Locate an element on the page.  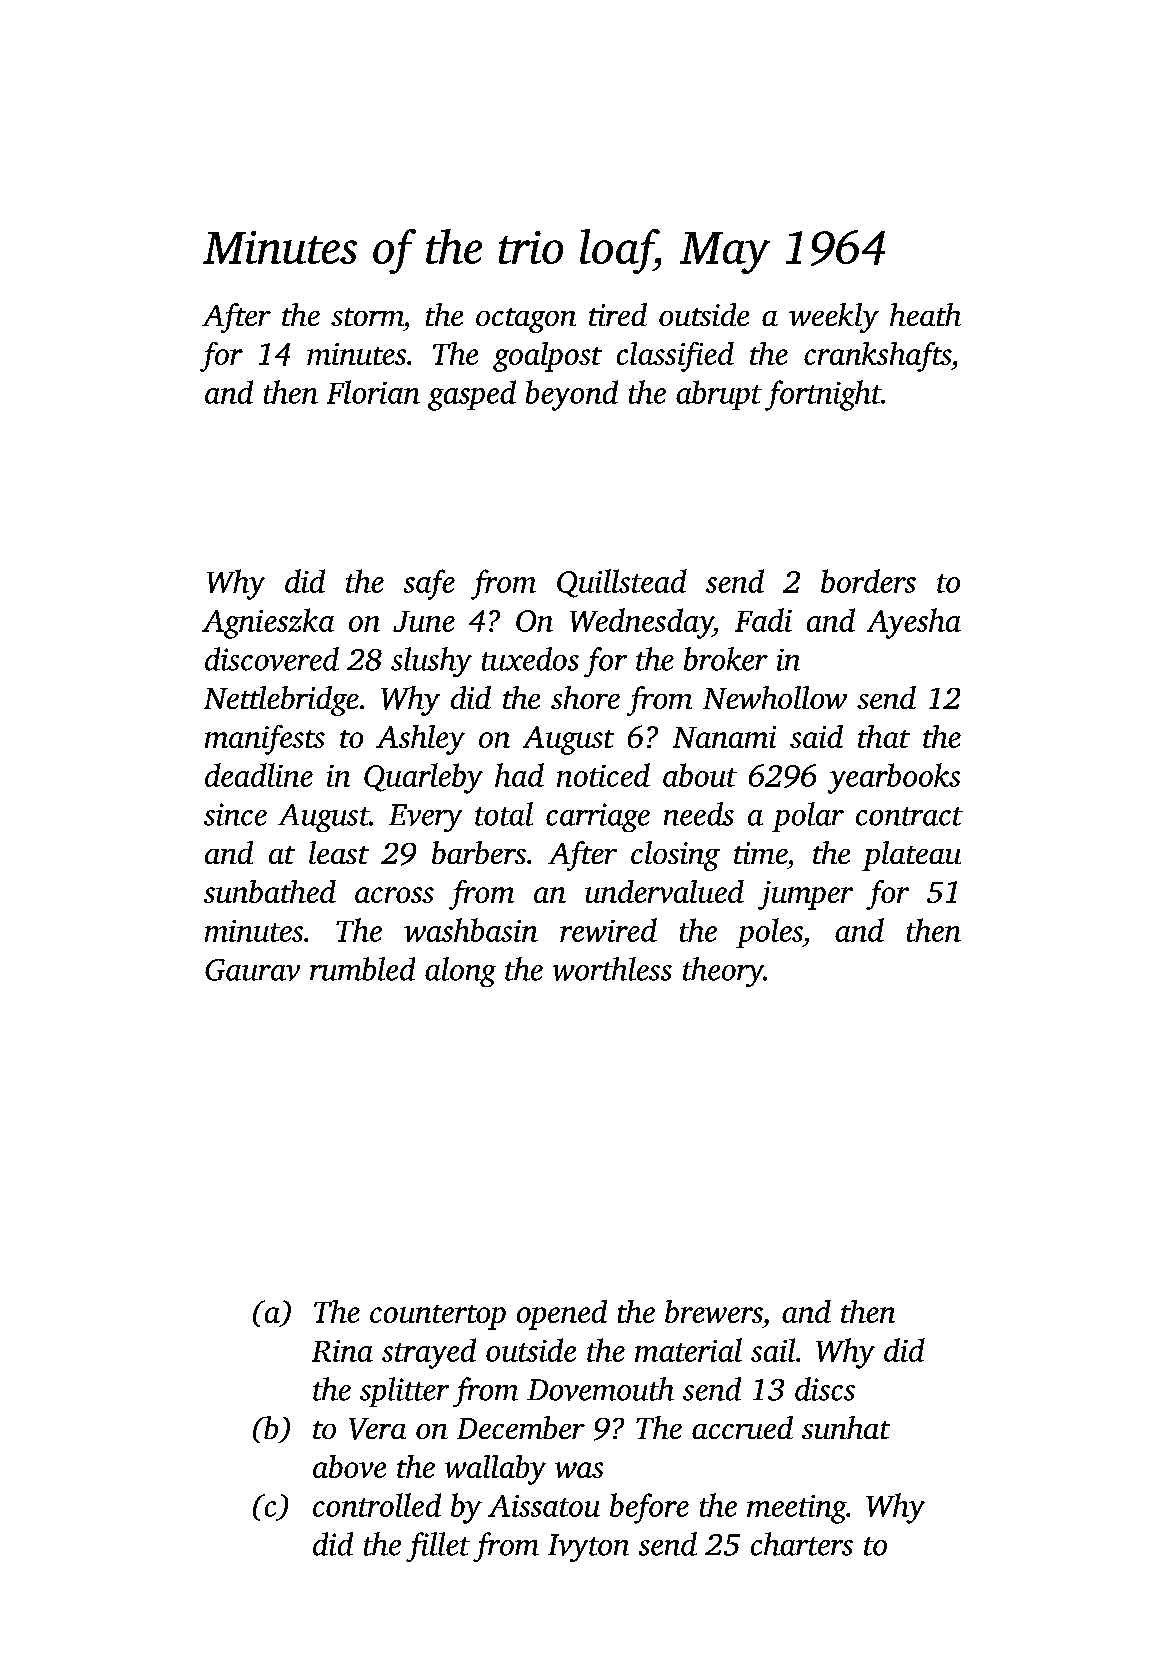
classified is located at coordinates (675, 357).
